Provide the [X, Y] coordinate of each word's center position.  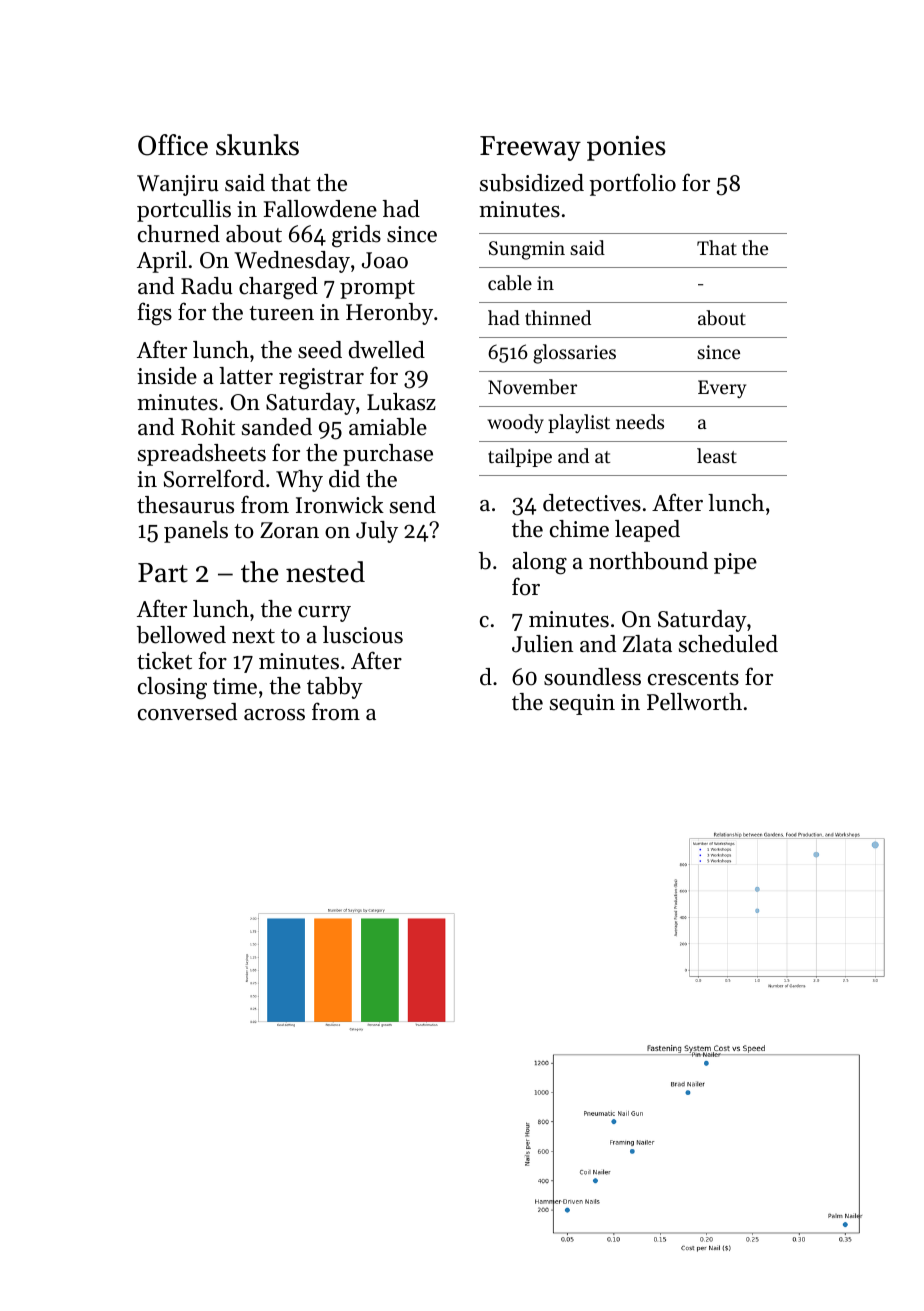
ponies [626, 148]
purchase [388, 455]
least [717, 455]
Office [173, 145]
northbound [648, 561]
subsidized [532, 183]
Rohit [208, 427]
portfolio [632, 184]
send [413, 505]
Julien [542, 644]
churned [179, 234]
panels [196, 532]
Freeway [530, 148]
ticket [164, 661]
